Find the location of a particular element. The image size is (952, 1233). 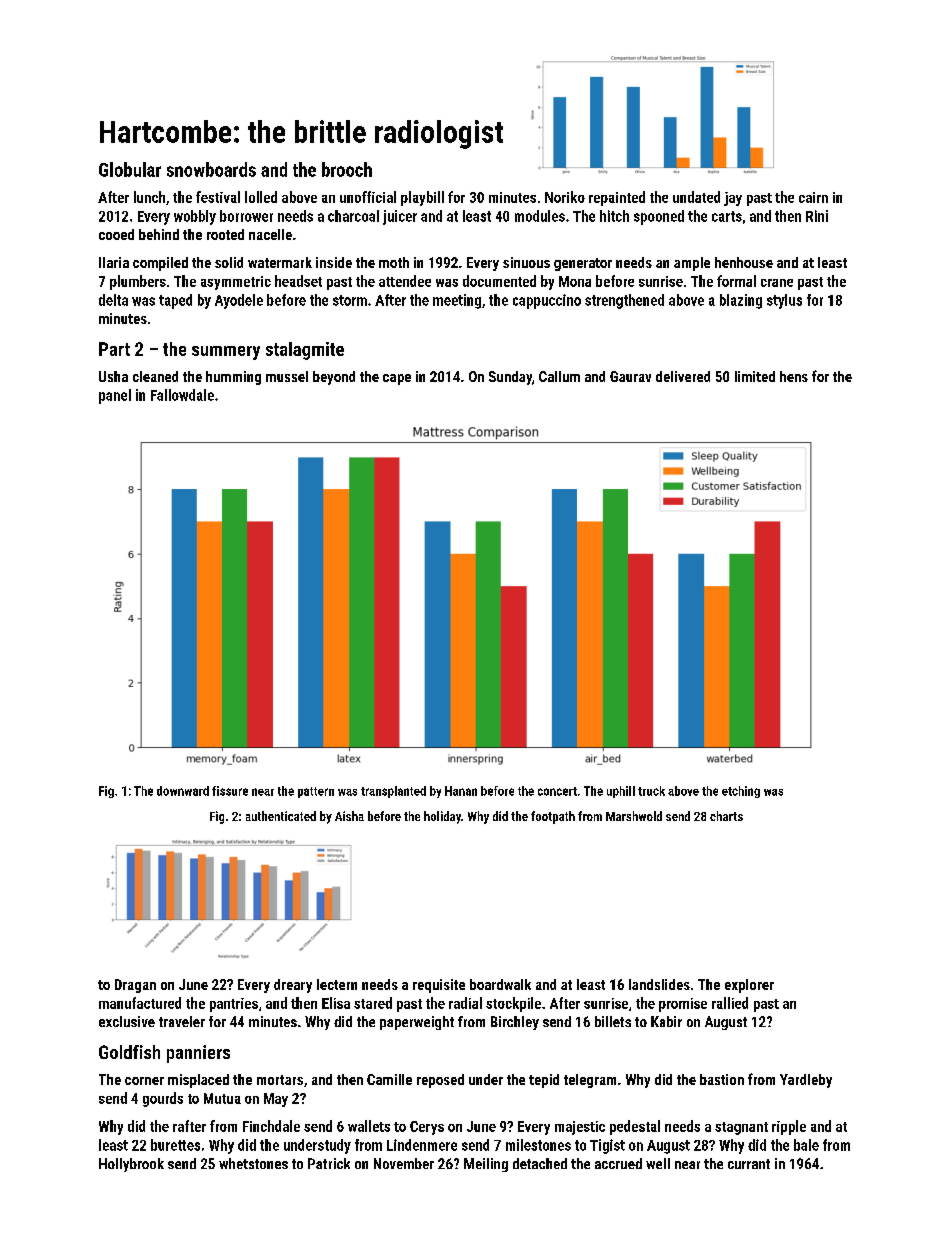

sinuous is located at coordinates (526, 262).
